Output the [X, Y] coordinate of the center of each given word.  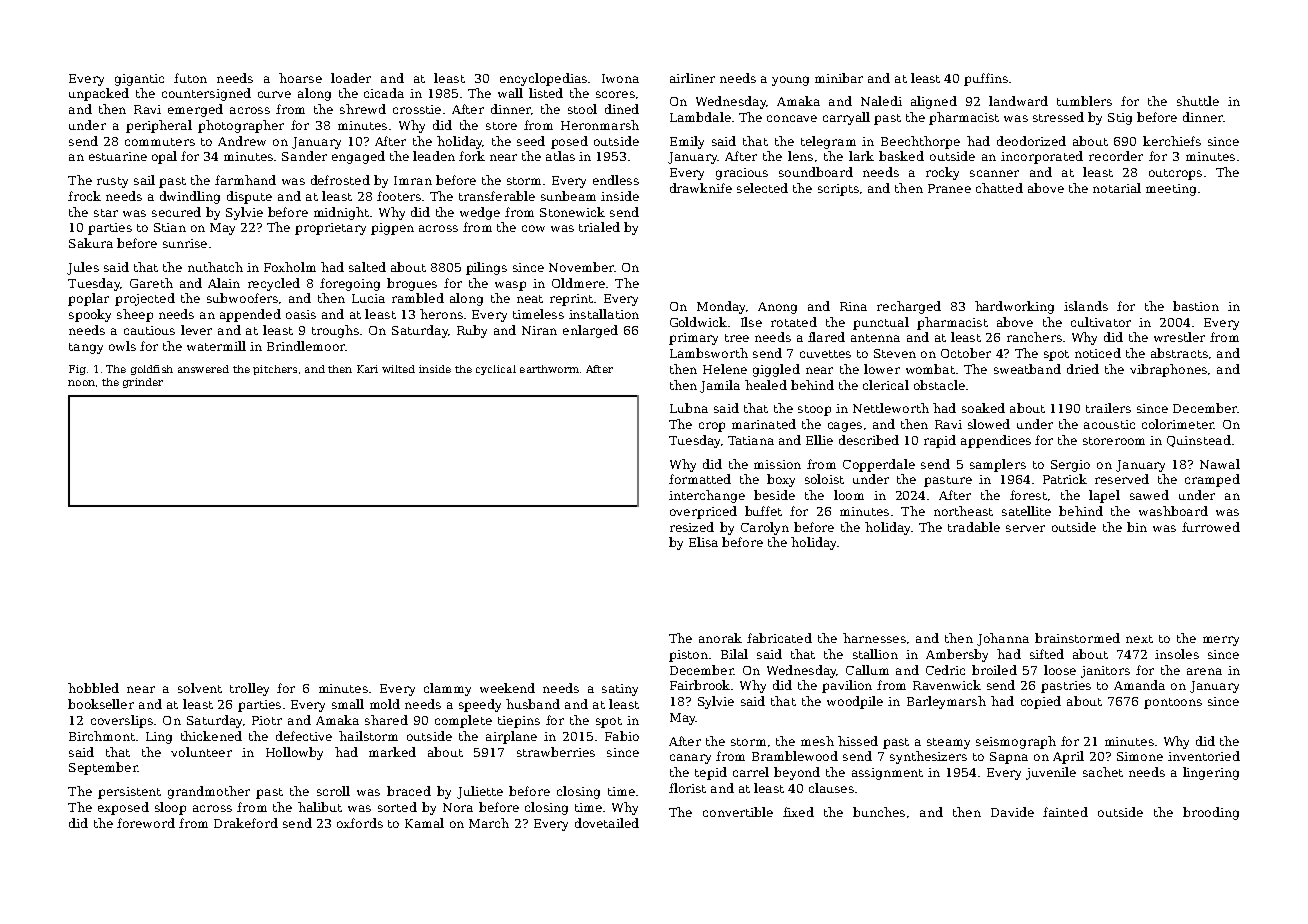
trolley [249, 689]
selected [762, 188]
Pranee [949, 188]
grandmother [209, 792]
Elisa [703, 542]
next [1139, 639]
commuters [160, 142]
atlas [560, 156]
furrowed [1211, 527]
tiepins [519, 722]
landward [1018, 101]
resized [692, 527]
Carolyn [765, 528]
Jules [83, 268]
